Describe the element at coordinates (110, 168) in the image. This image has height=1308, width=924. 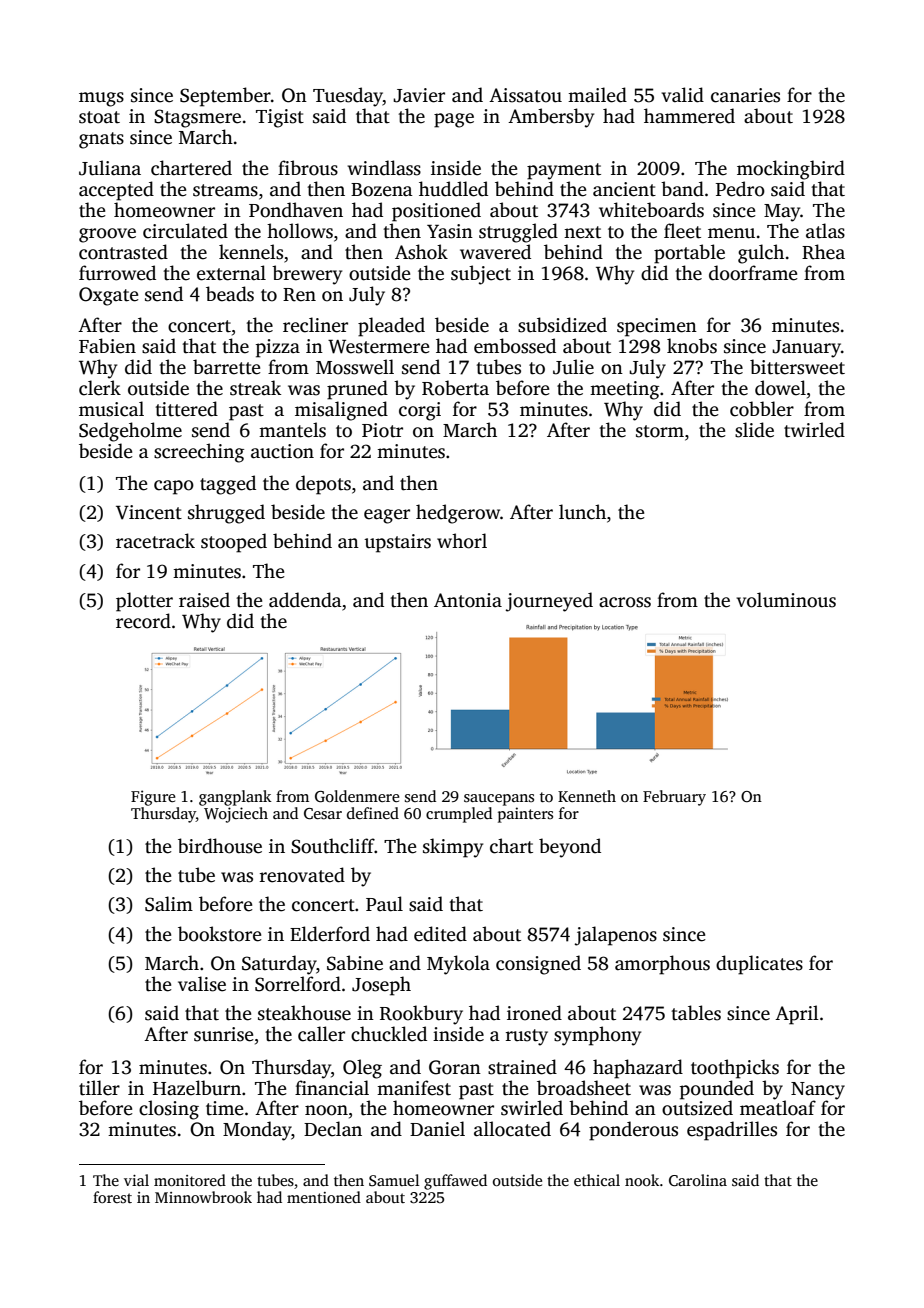
I see `Juliana` at that location.
